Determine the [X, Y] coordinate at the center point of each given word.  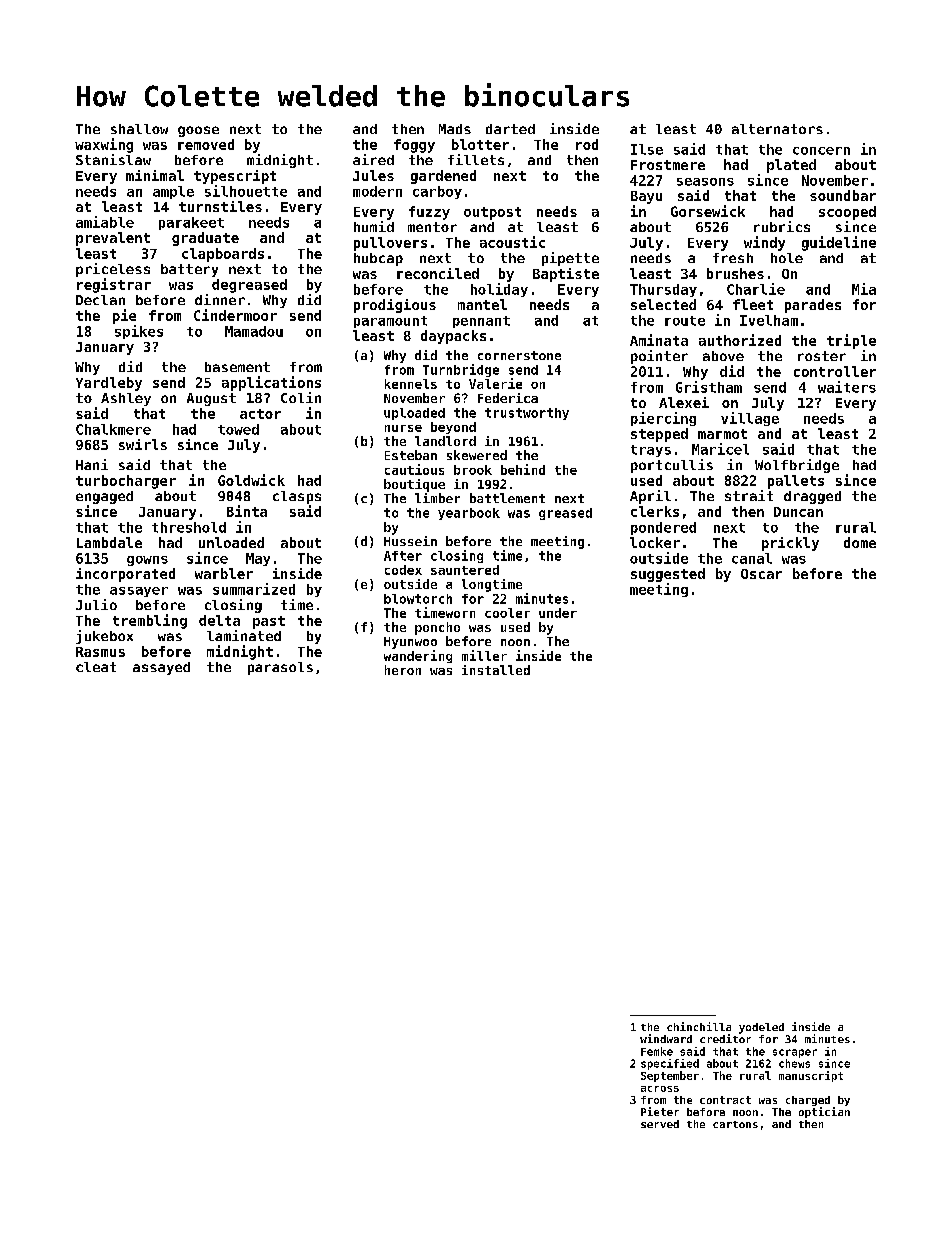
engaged [104, 497]
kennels [411, 384]
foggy [414, 146]
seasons [705, 182]
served [660, 1124]
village [750, 419]
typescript [235, 177]
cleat [96, 667]
